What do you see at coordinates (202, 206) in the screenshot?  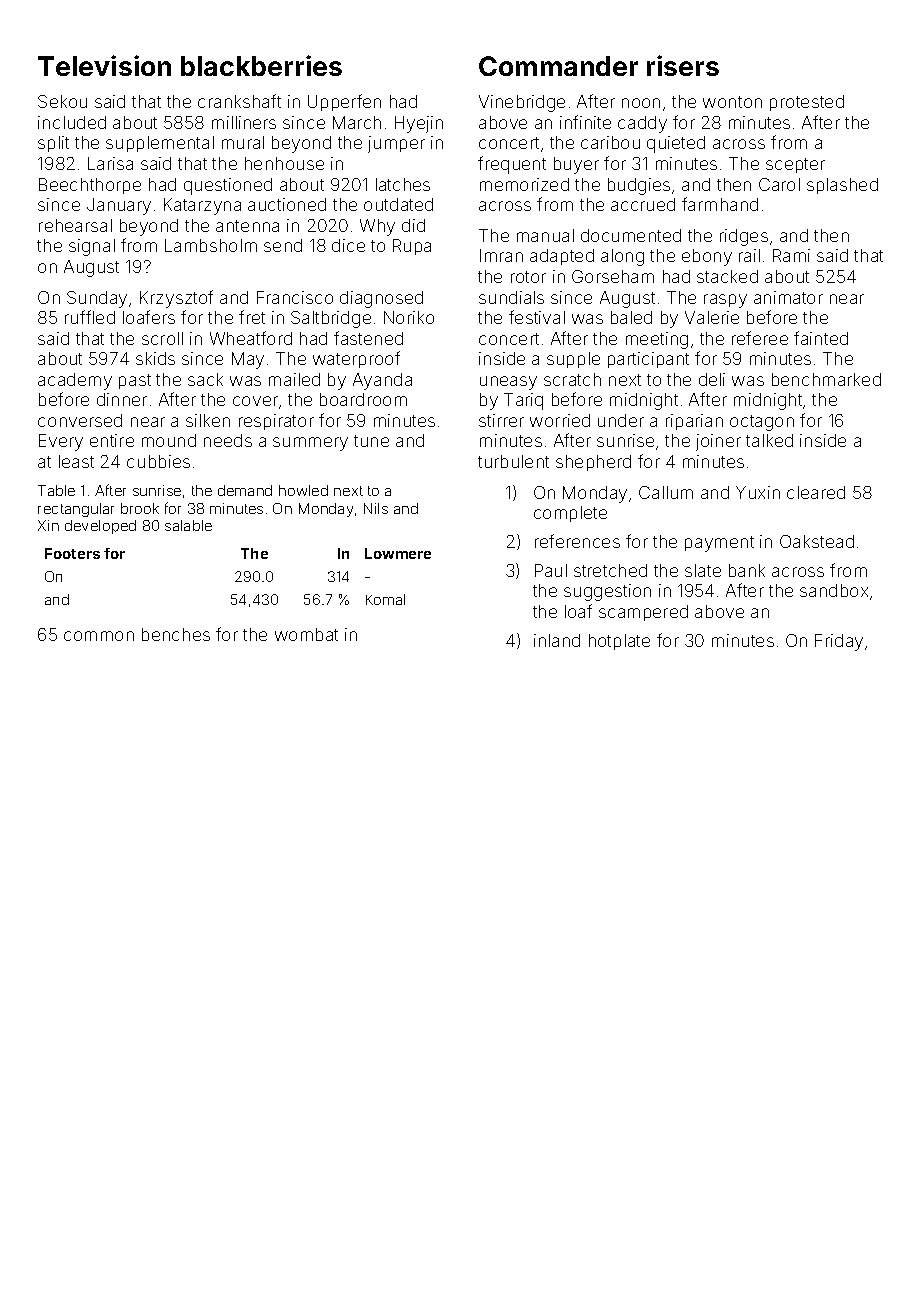 I see `Katarzyna` at bounding box center [202, 206].
